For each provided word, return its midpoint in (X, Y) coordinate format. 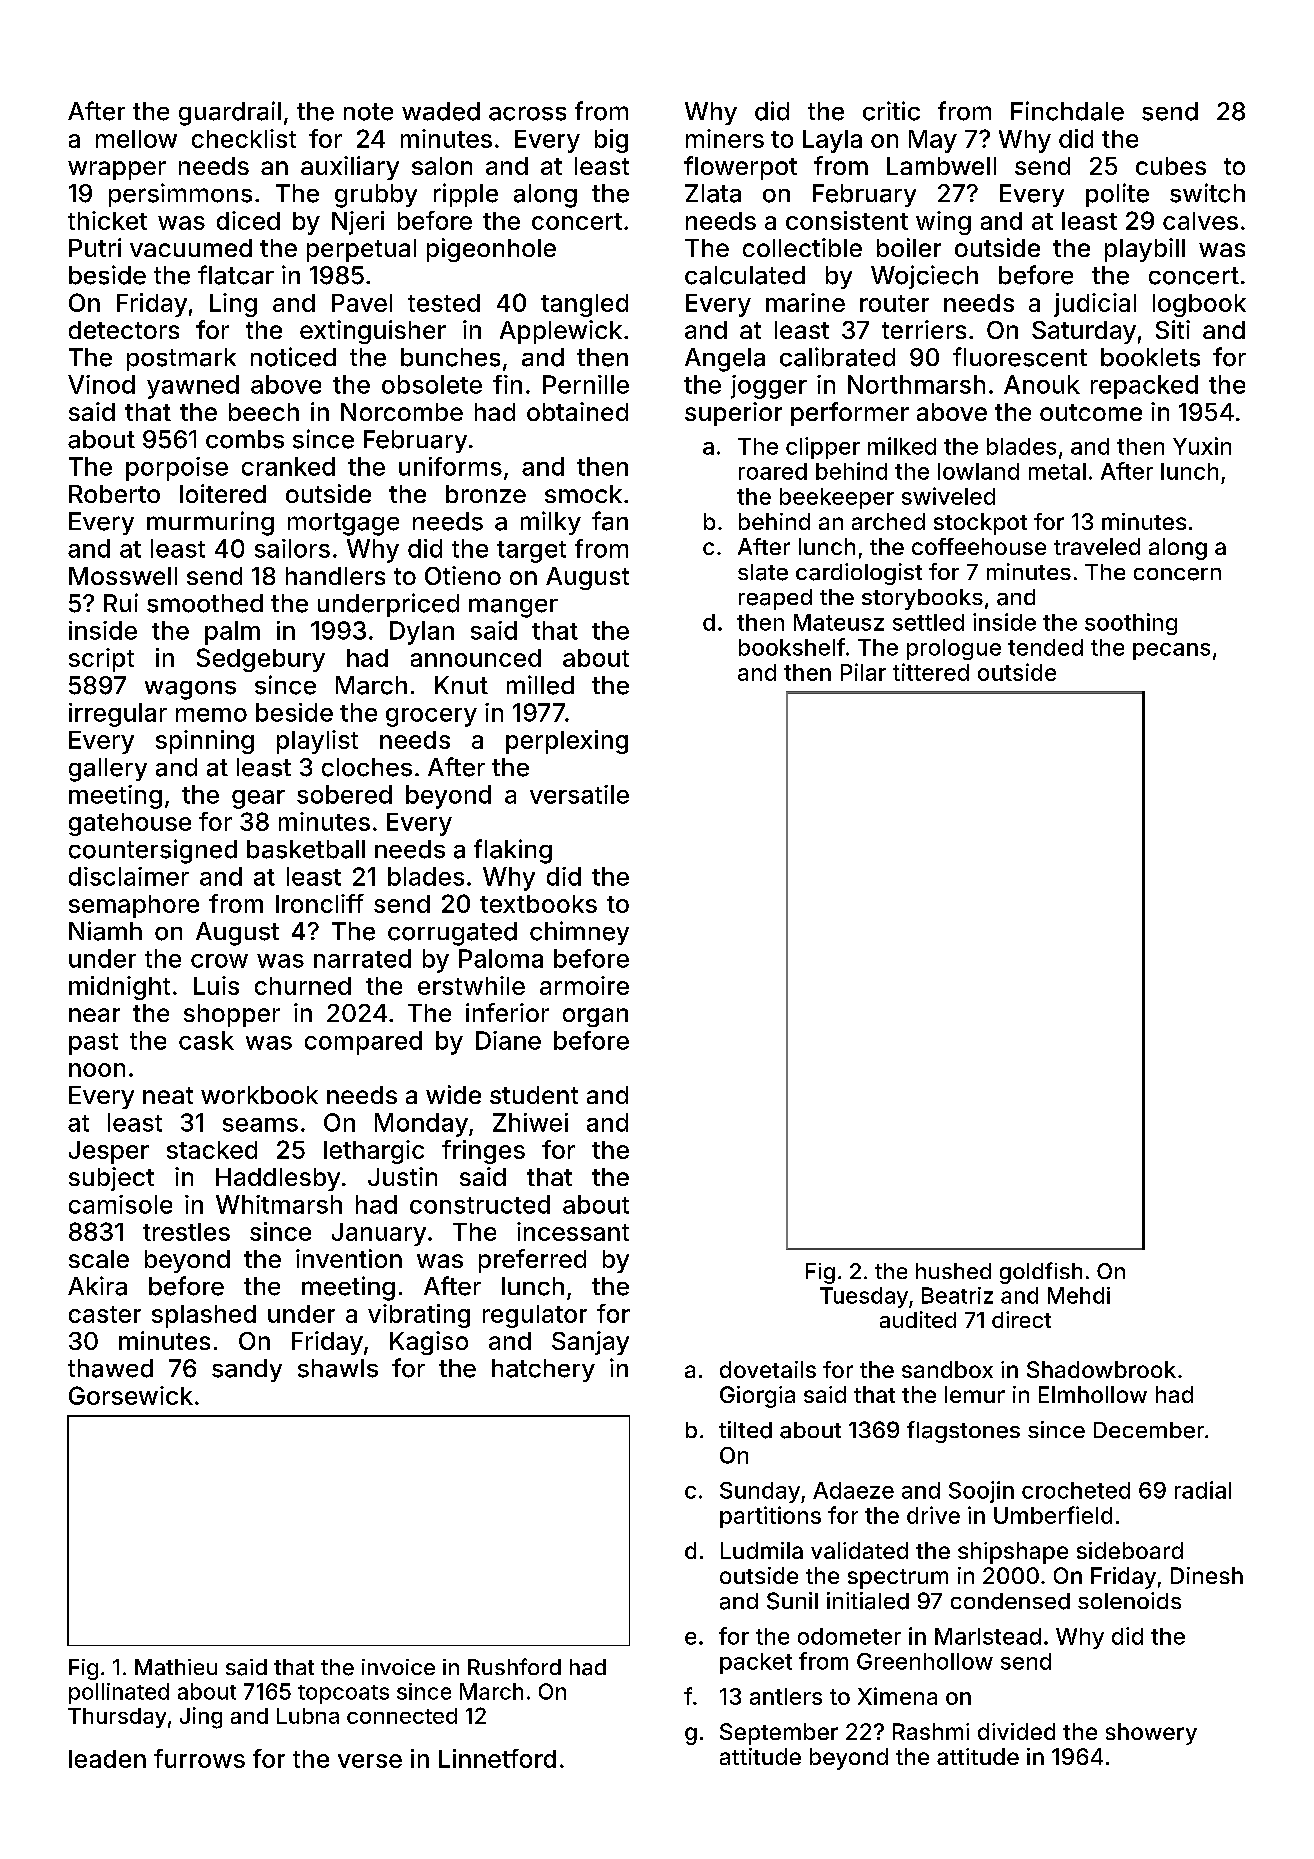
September (779, 1734)
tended (1045, 647)
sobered (344, 794)
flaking (513, 851)
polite (1117, 195)
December (1149, 1430)
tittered (931, 672)
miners (725, 138)
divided (1016, 1731)
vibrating (419, 1316)
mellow (136, 139)
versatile (579, 794)
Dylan (422, 633)
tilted (745, 1430)
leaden (107, 1759)
